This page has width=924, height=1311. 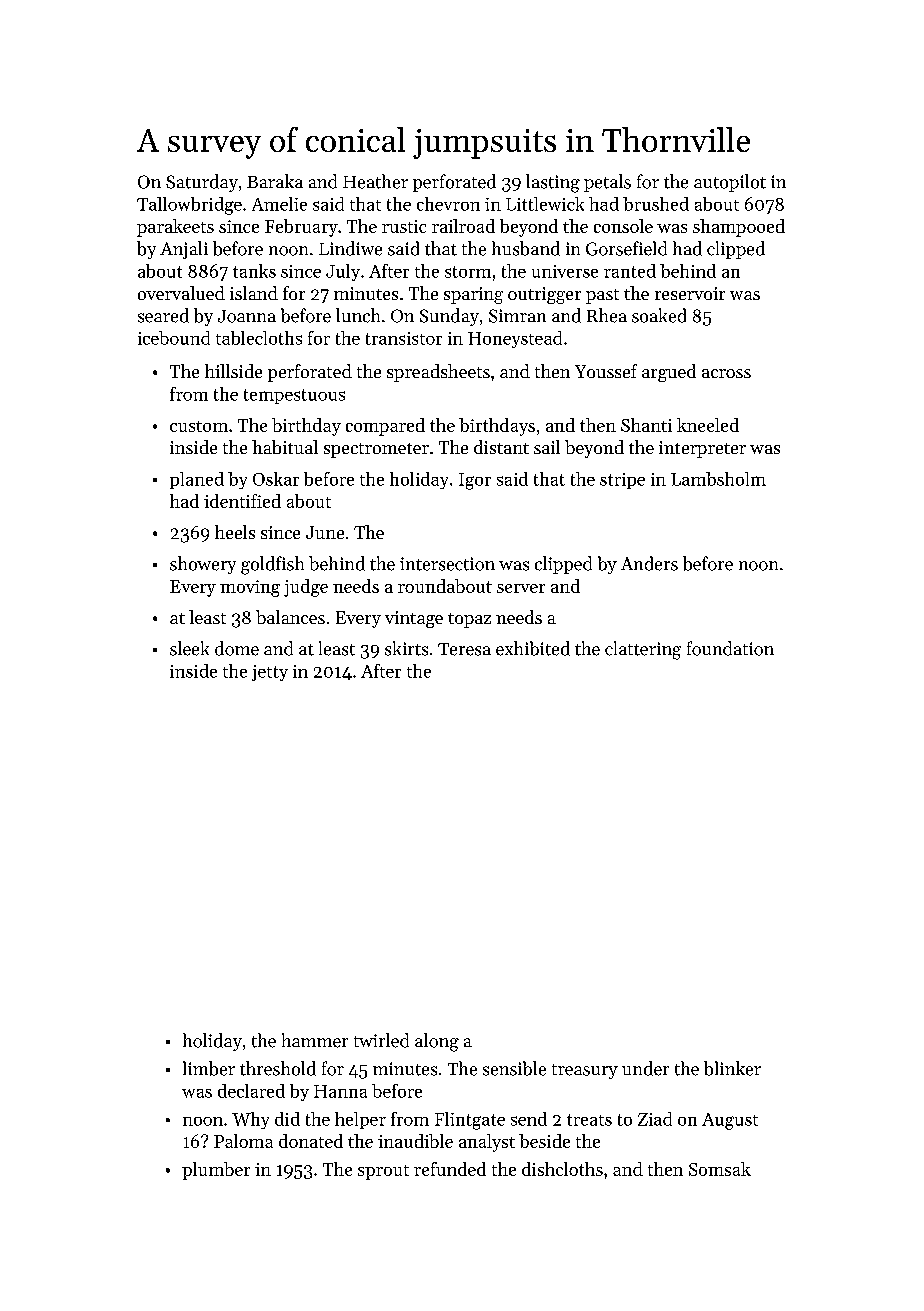 I want to click on Heather, so click(x=375, y=181).
